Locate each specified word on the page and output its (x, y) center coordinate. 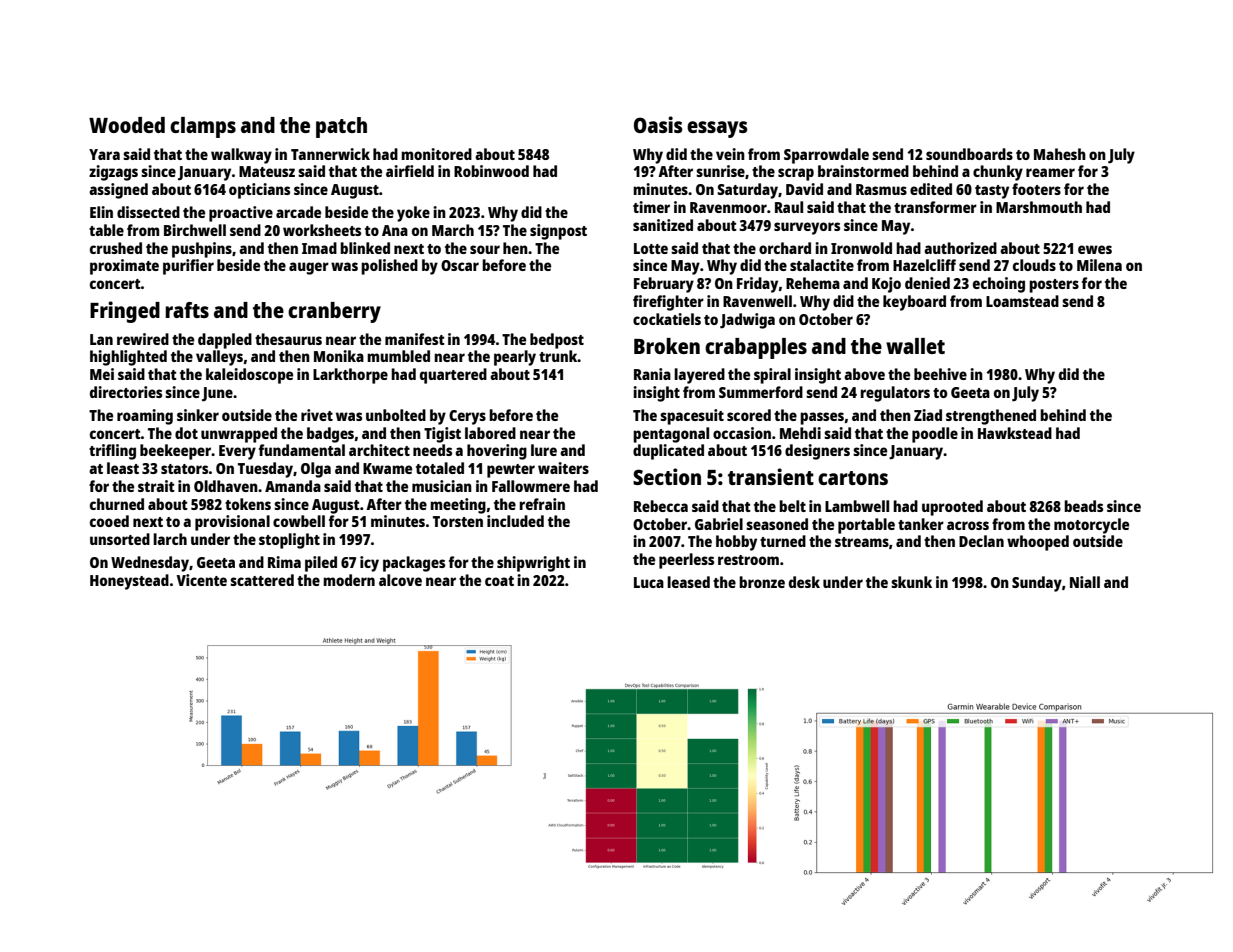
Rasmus (881, 189)
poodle (935, 435)
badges (330, 435)
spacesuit (692, 417)
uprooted (952, 508)
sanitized (663, 225)
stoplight (289, 541)
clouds (1034, 265)
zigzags (113, 173)
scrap (796, 174)
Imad (319, 248)
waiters (563, 468)
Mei (102, 374)
